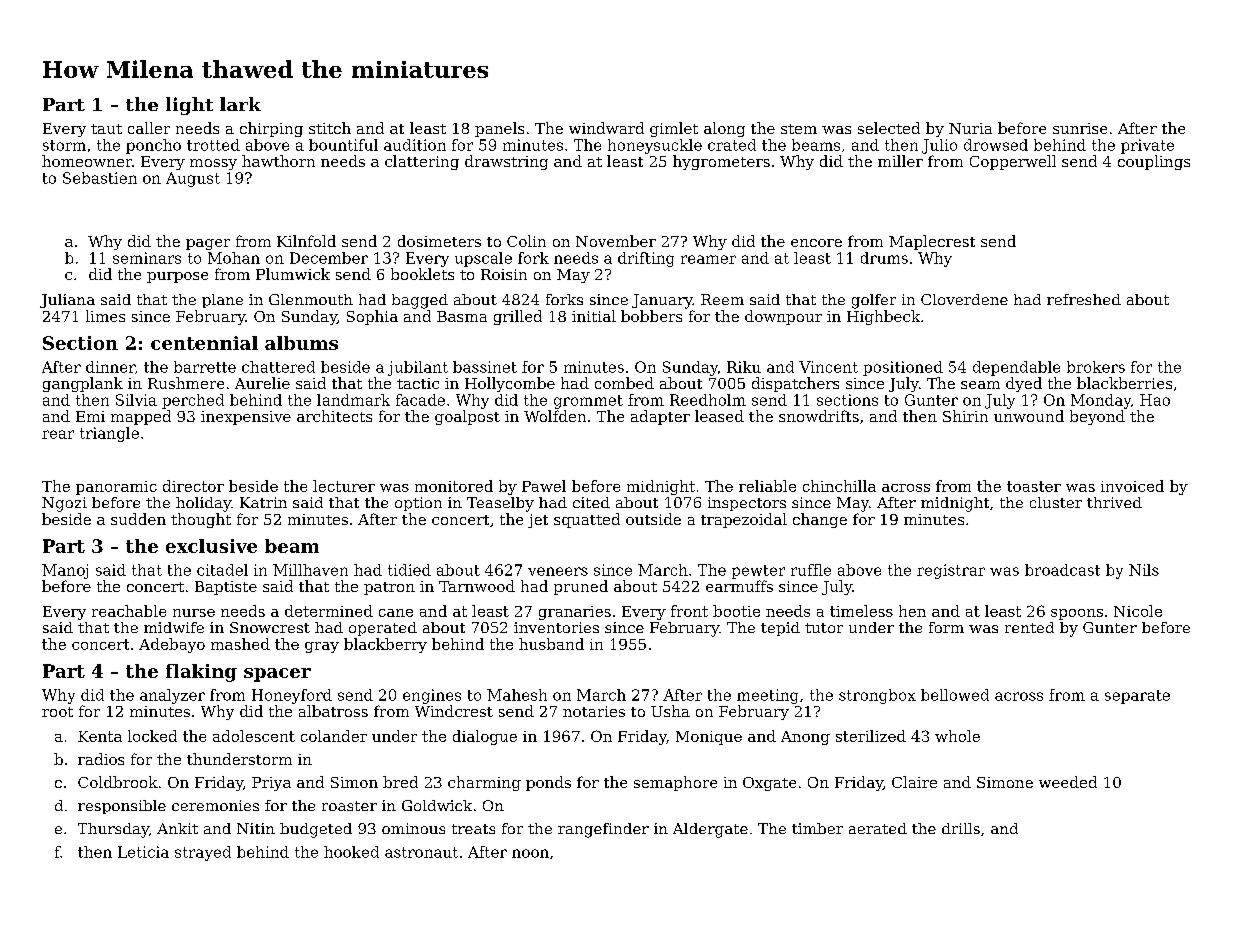 The width and height of the page is (1233, 952). What do you see at coordinates (767, 486) in the page?
I see `reliable` at bounding box center [767, 486].
